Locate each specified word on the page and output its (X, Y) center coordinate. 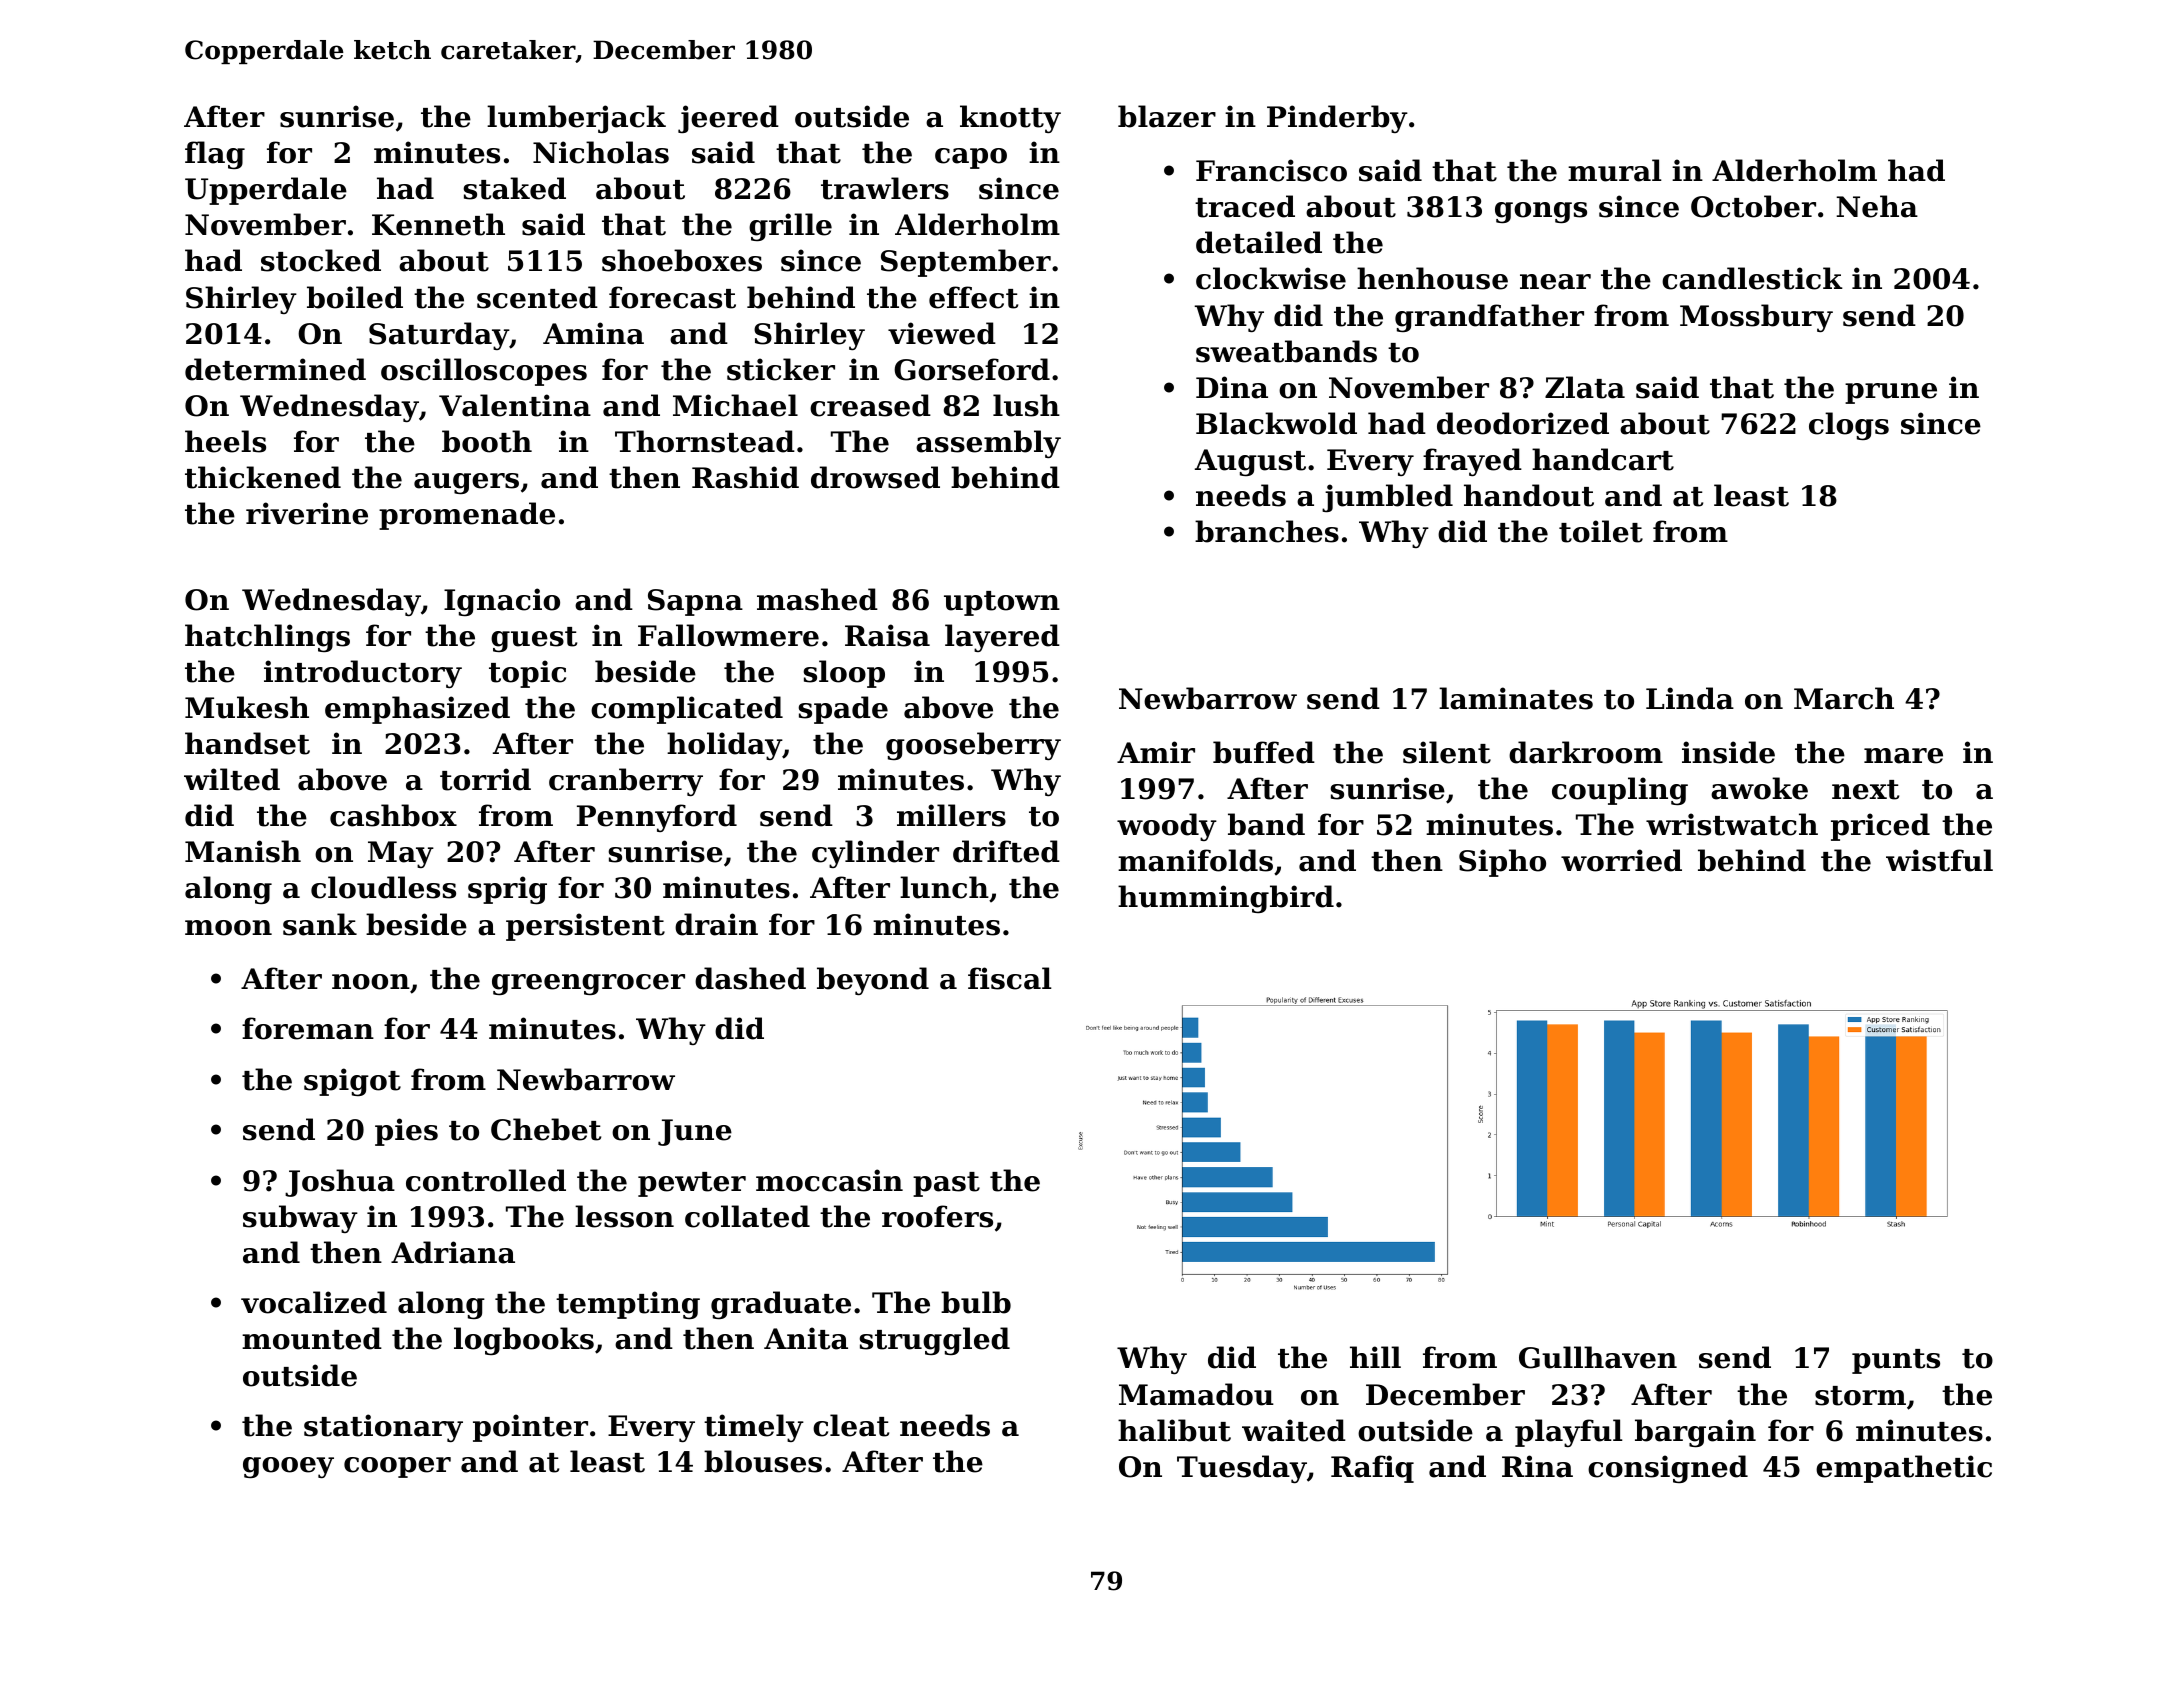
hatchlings (267, 638)
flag (215, 155)
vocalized (314, 1302)
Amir (1156, 752)
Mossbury (1756, 318)
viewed (942, 333)
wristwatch (1732, 824)
